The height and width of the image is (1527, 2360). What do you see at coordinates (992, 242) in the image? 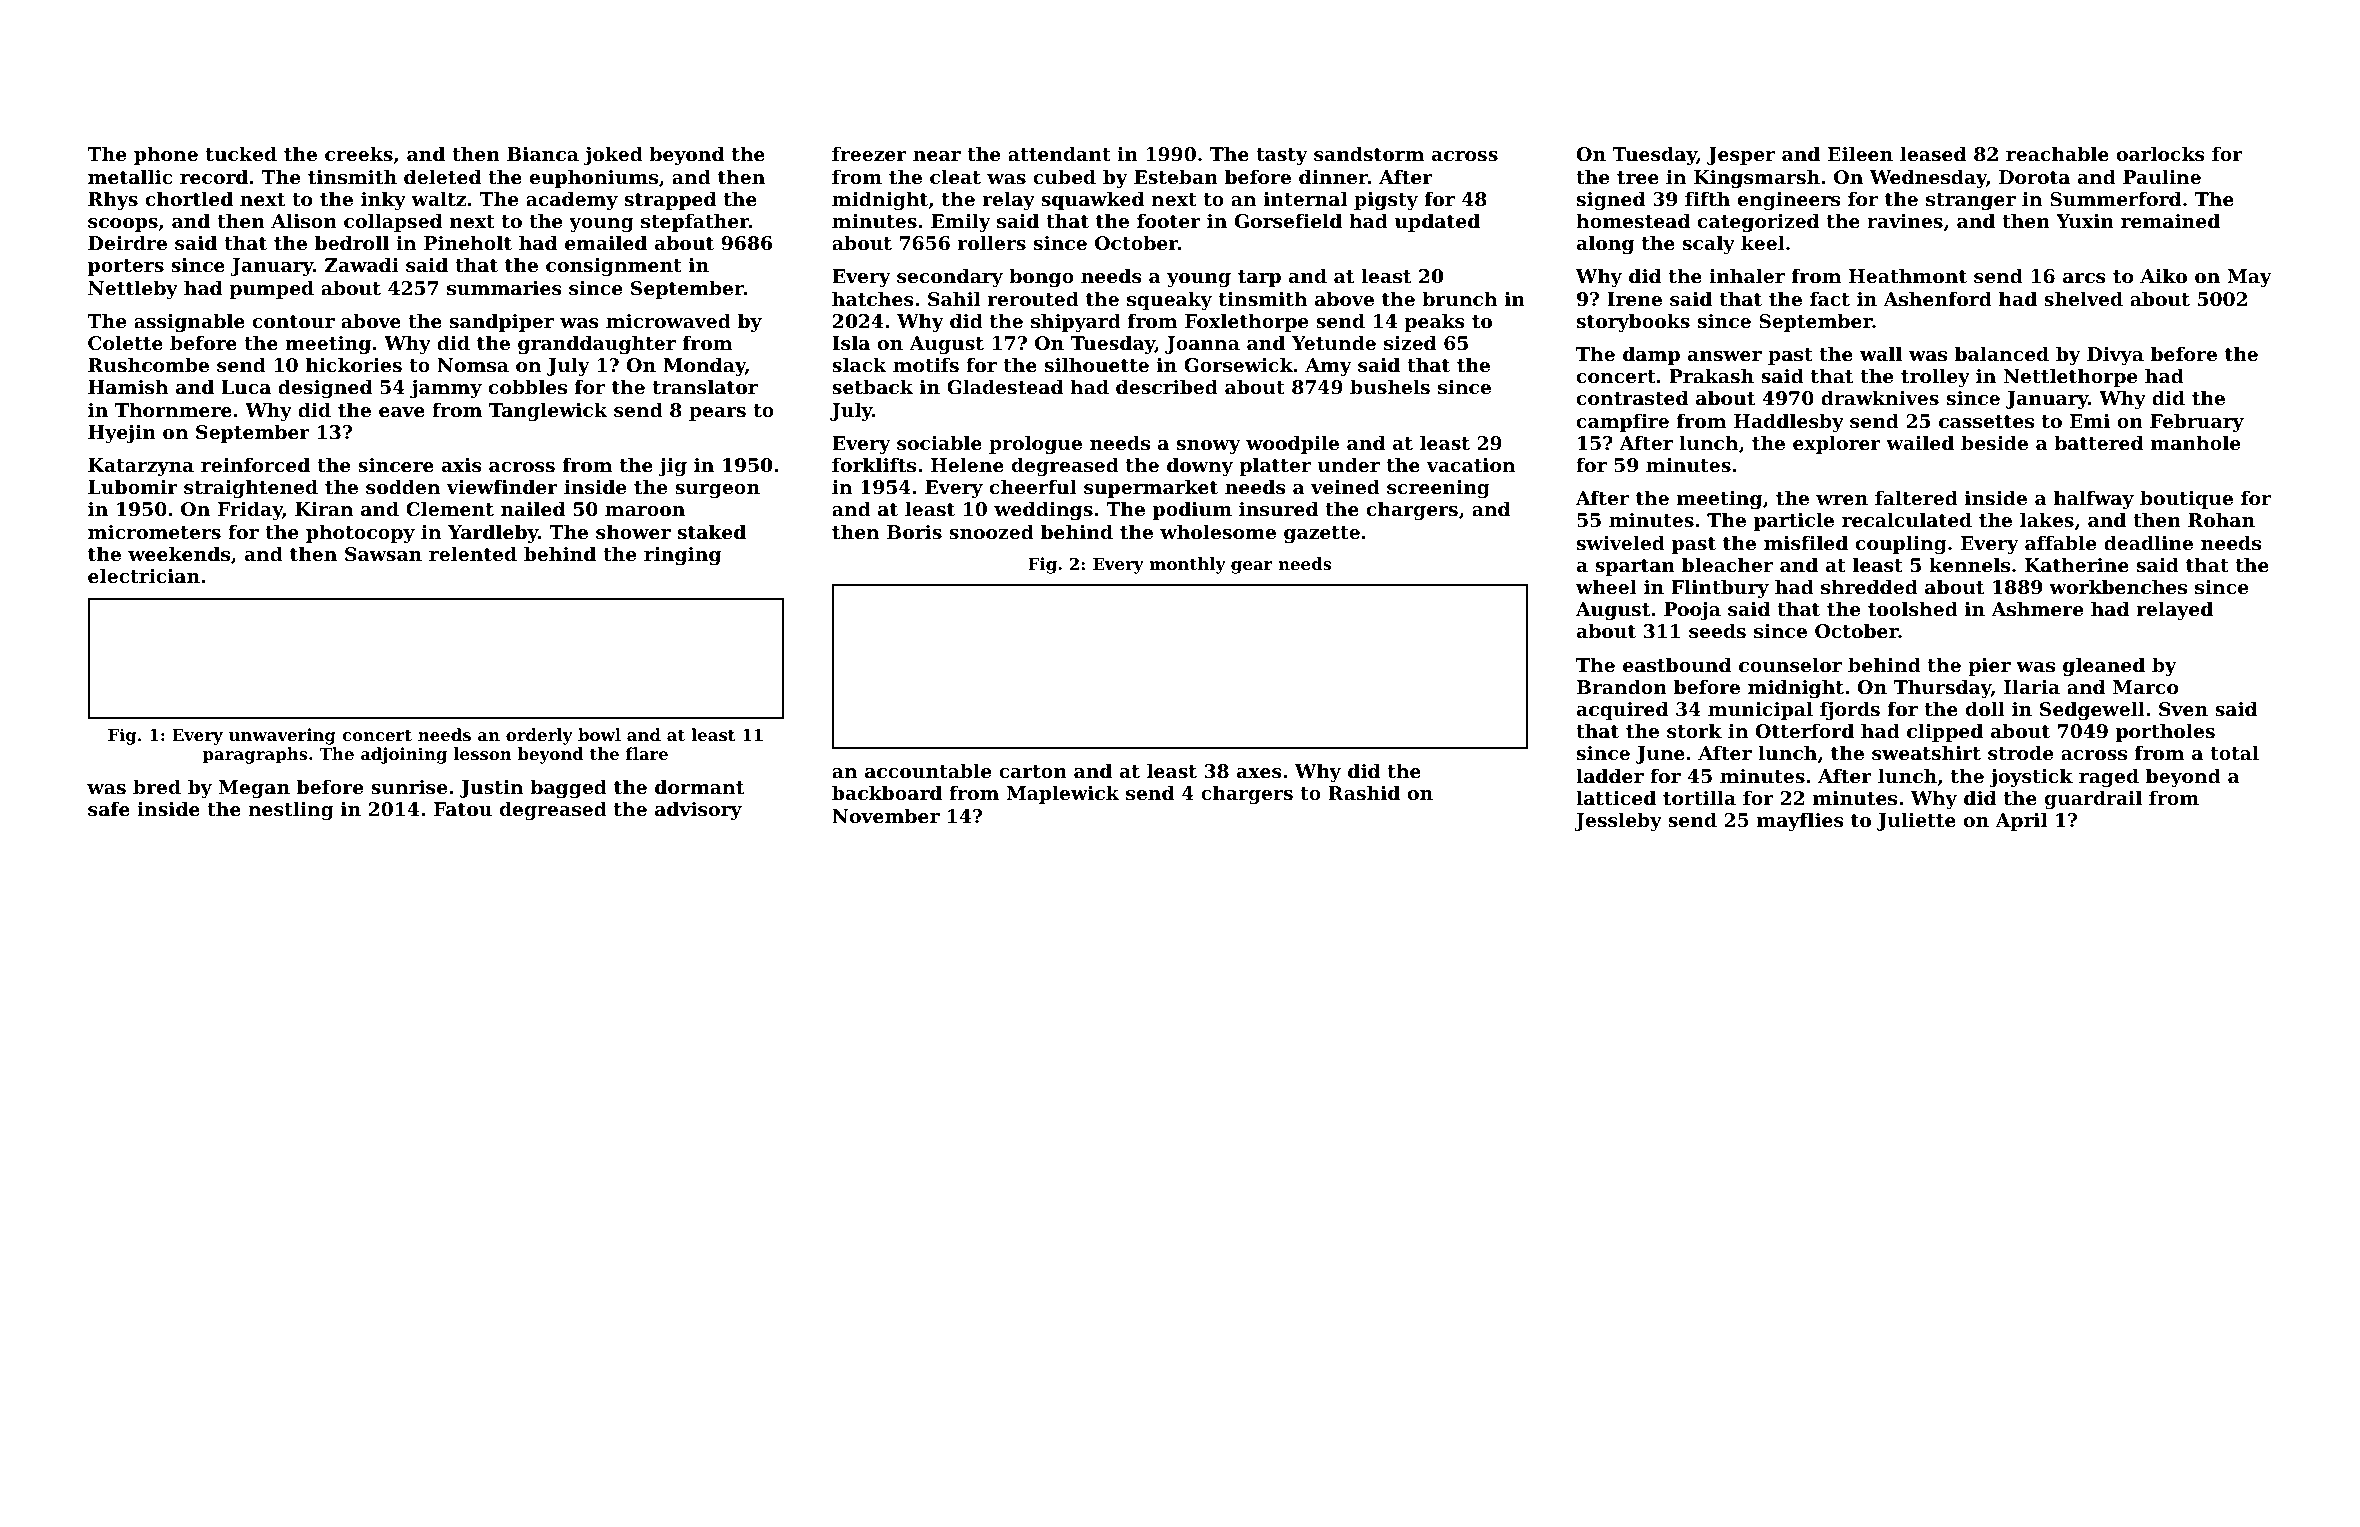
I see `rollers` at bounding box center [992, 242].
